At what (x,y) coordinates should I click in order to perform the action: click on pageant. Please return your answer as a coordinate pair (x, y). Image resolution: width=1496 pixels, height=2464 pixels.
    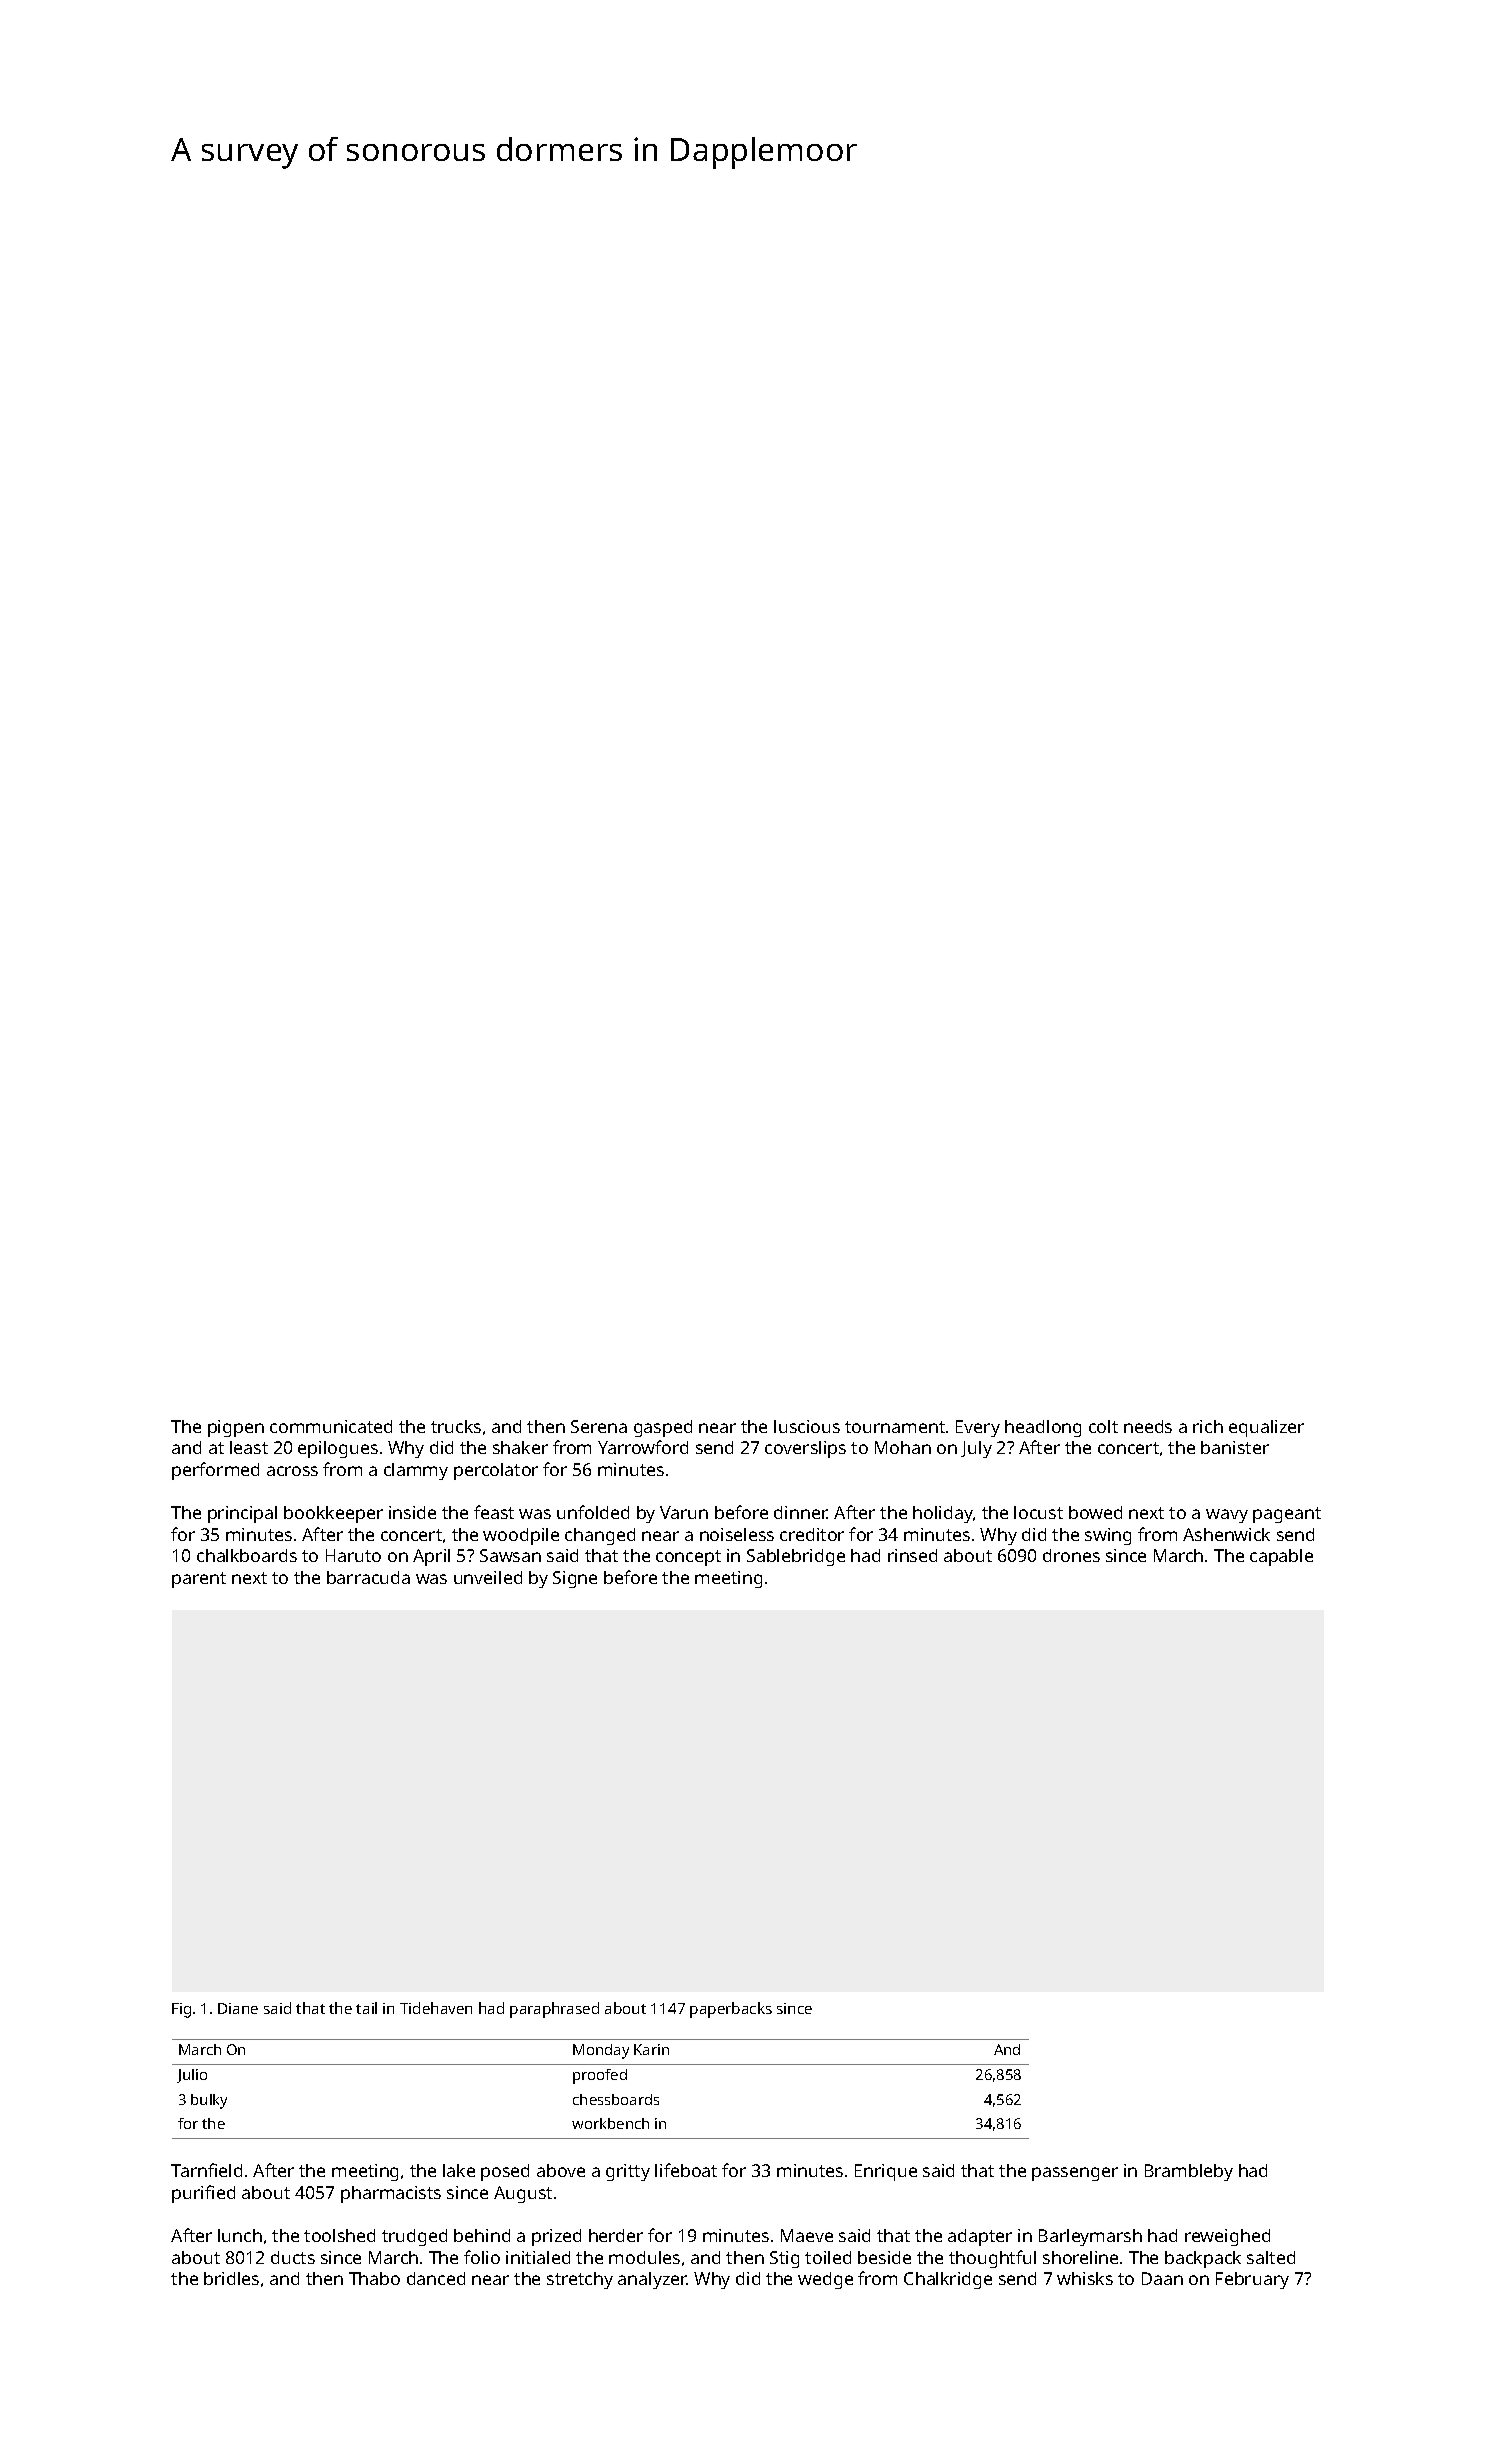
    Looking at the image, I should click on (1287, 1515).
